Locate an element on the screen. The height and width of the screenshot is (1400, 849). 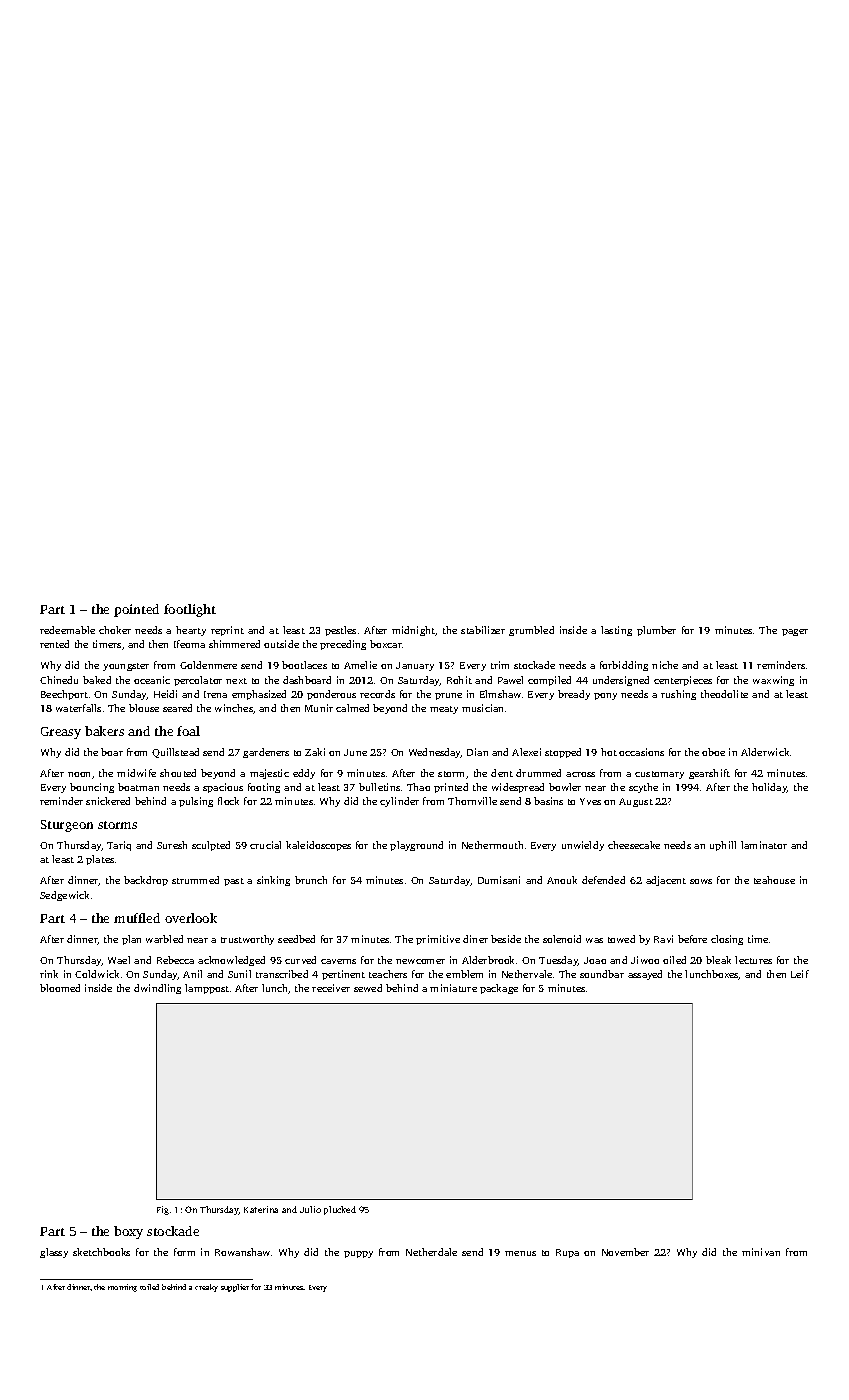
trustworthy is located at coordinates (247, 940).
